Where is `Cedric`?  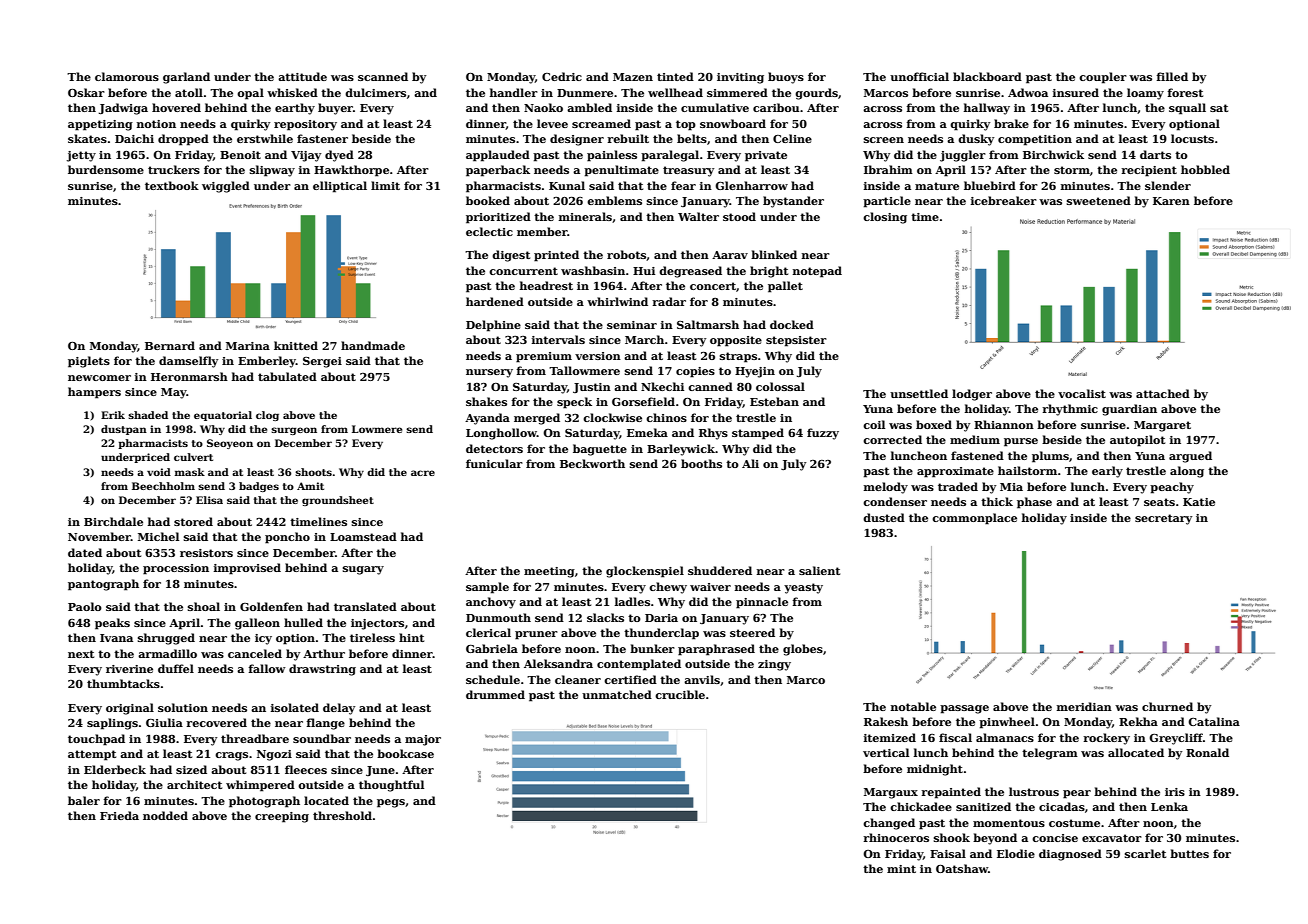
Cedric is located at coordinates (562, 76).
